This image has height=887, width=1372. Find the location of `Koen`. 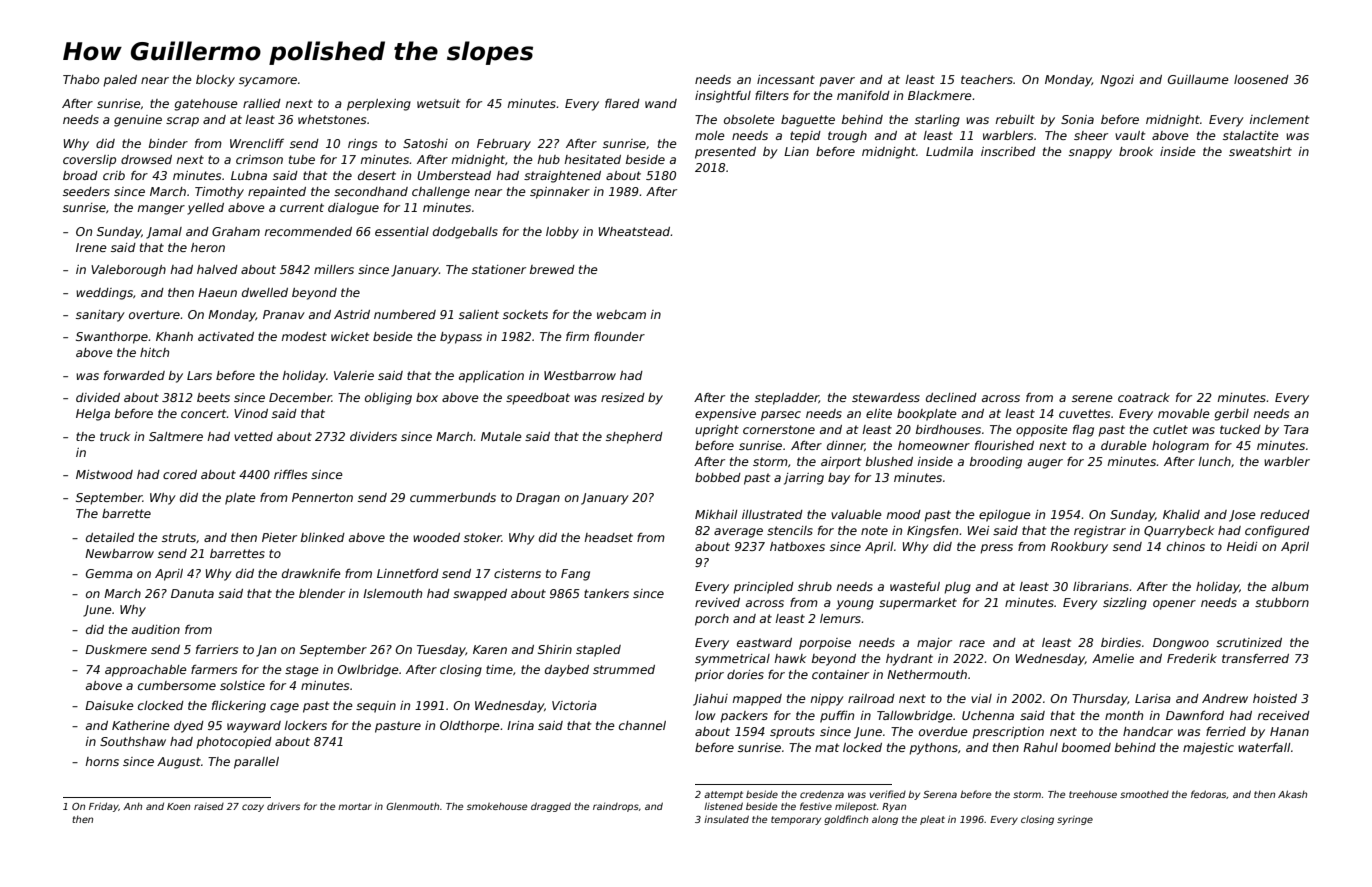

Koen is located at coordinates (178, 806).
